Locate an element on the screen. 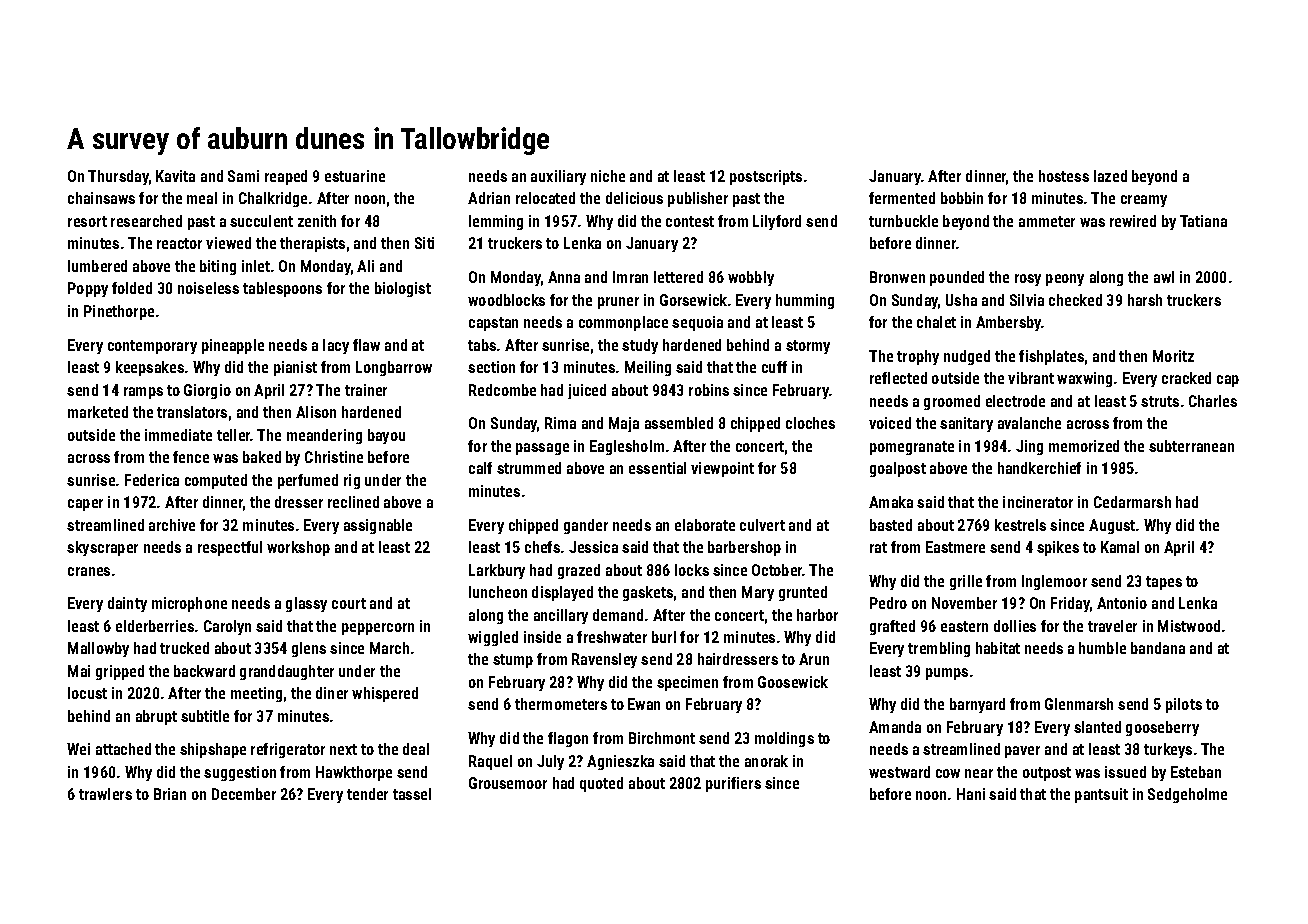 This screenshot has height=924, width=1308. Meiling is located at coordinates (648, 368).
